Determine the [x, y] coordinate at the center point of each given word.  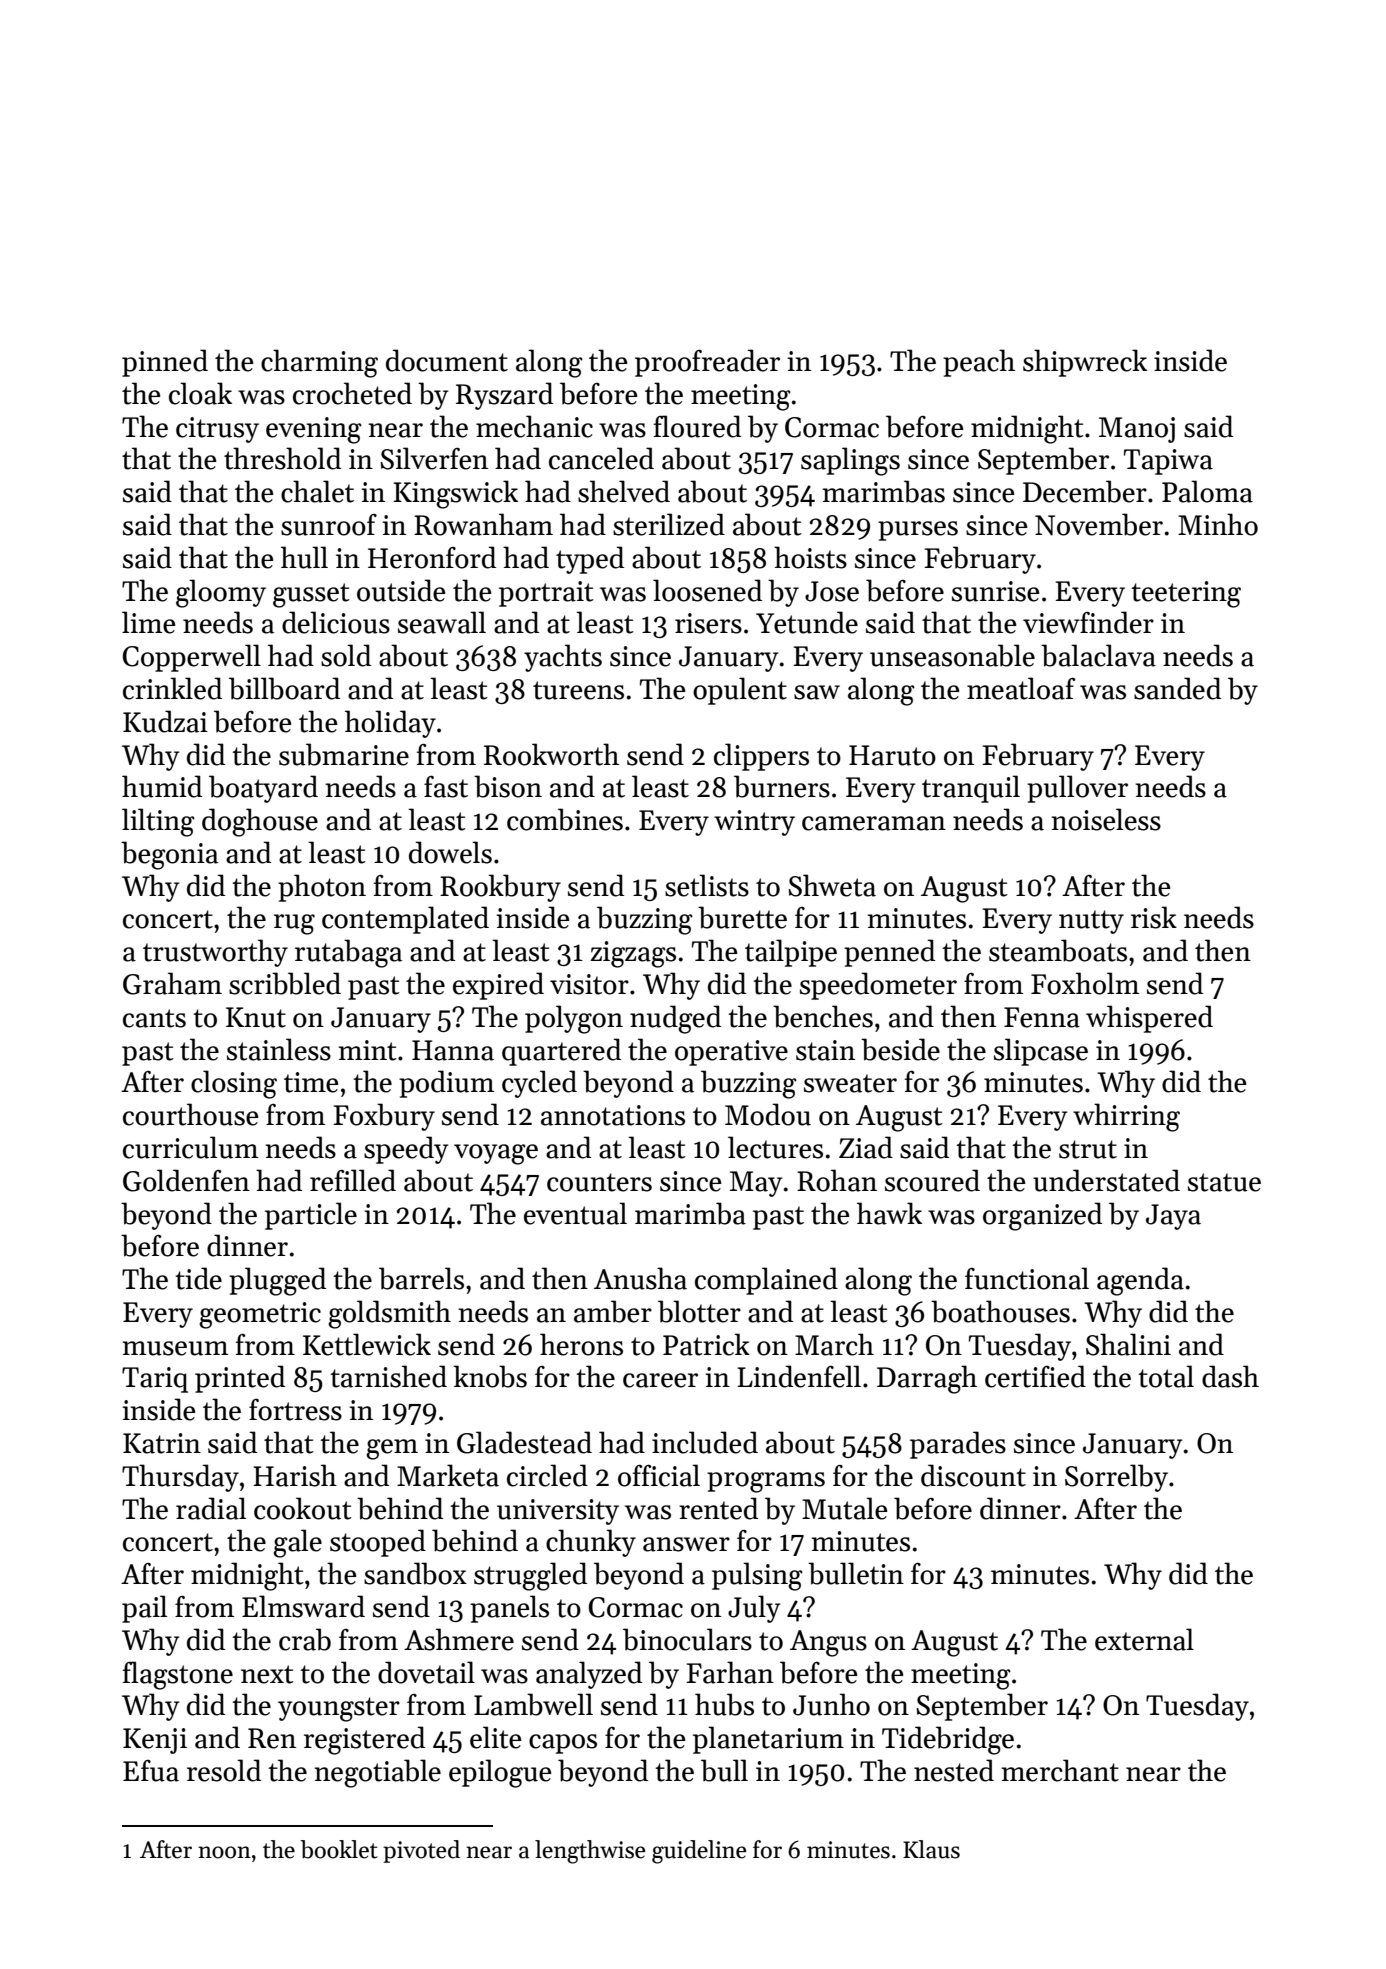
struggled [530, 1576]
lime [148, 622]
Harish [295, 1475]
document [447, 360]
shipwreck [1085, 363]
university [558, 1512]
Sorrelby [1116, 1478]
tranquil [971, 789]
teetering [1186, 594]
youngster [339, 1709]
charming [319, 363]
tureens [578, 690]
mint [367, 1050]
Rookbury [500, 888]
